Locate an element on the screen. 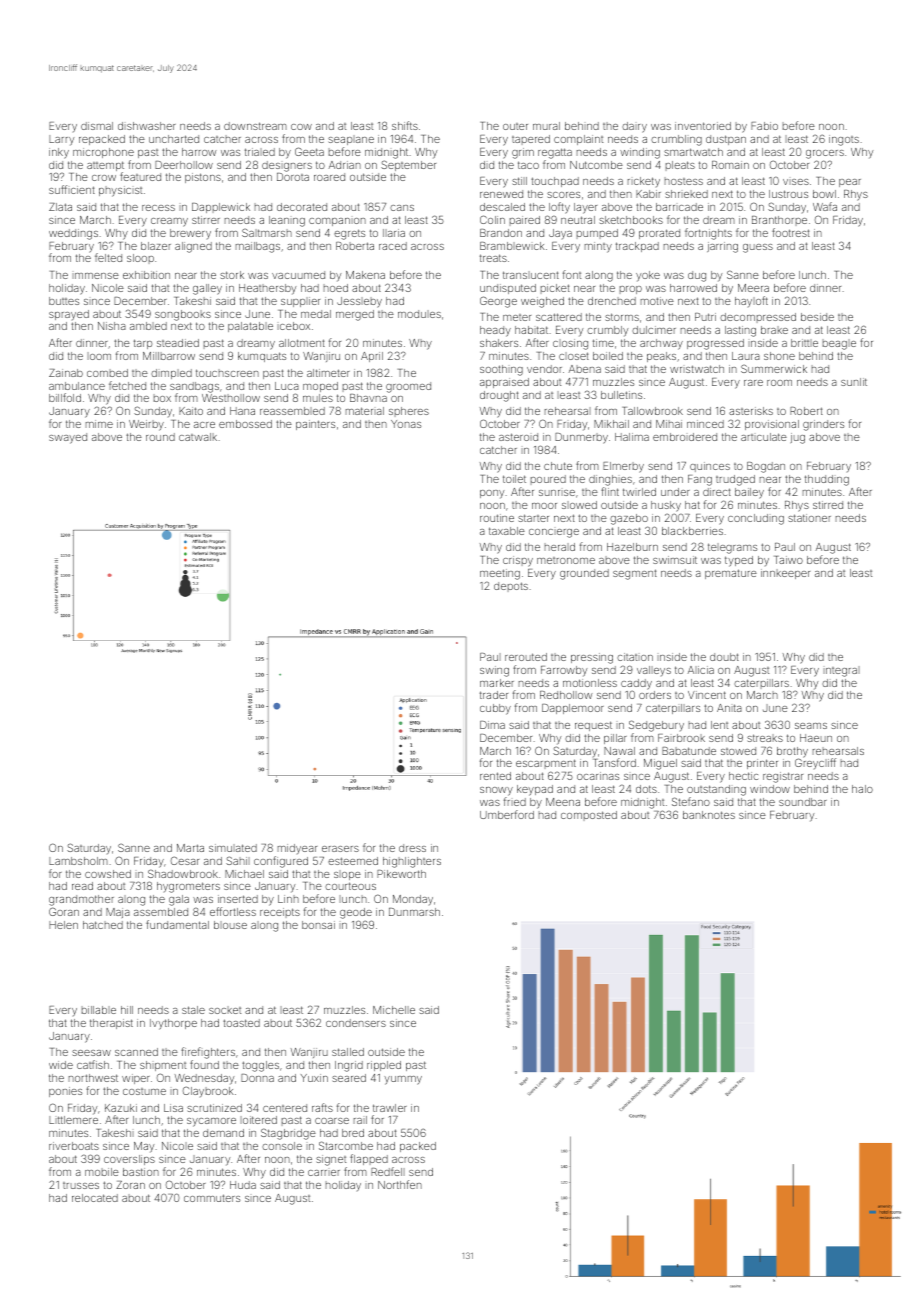 This screenshot has height=1308, width=924. Greycliff is located at coordinates (815, 763).
